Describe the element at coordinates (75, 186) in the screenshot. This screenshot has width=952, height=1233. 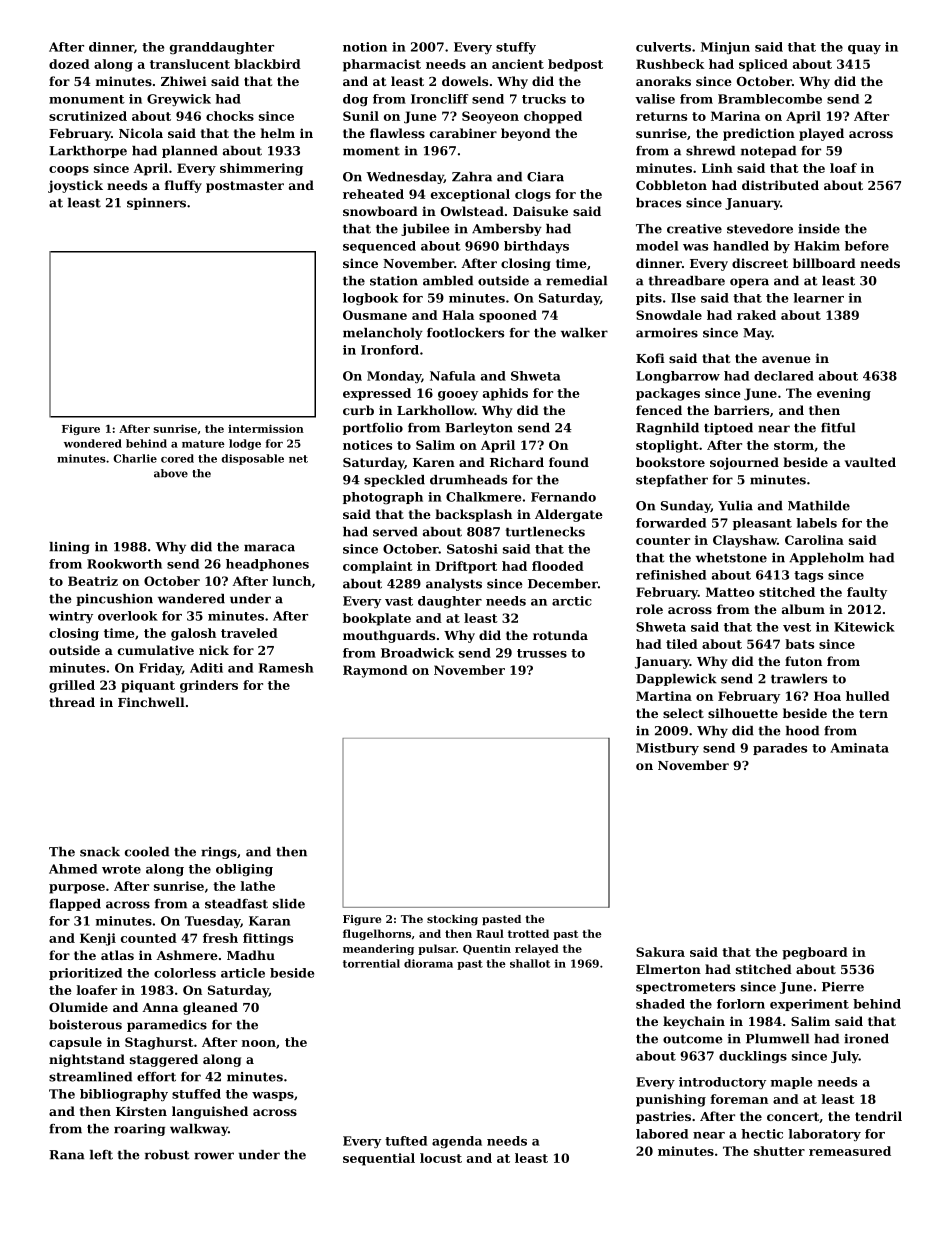
I see `joystick` at that location.
